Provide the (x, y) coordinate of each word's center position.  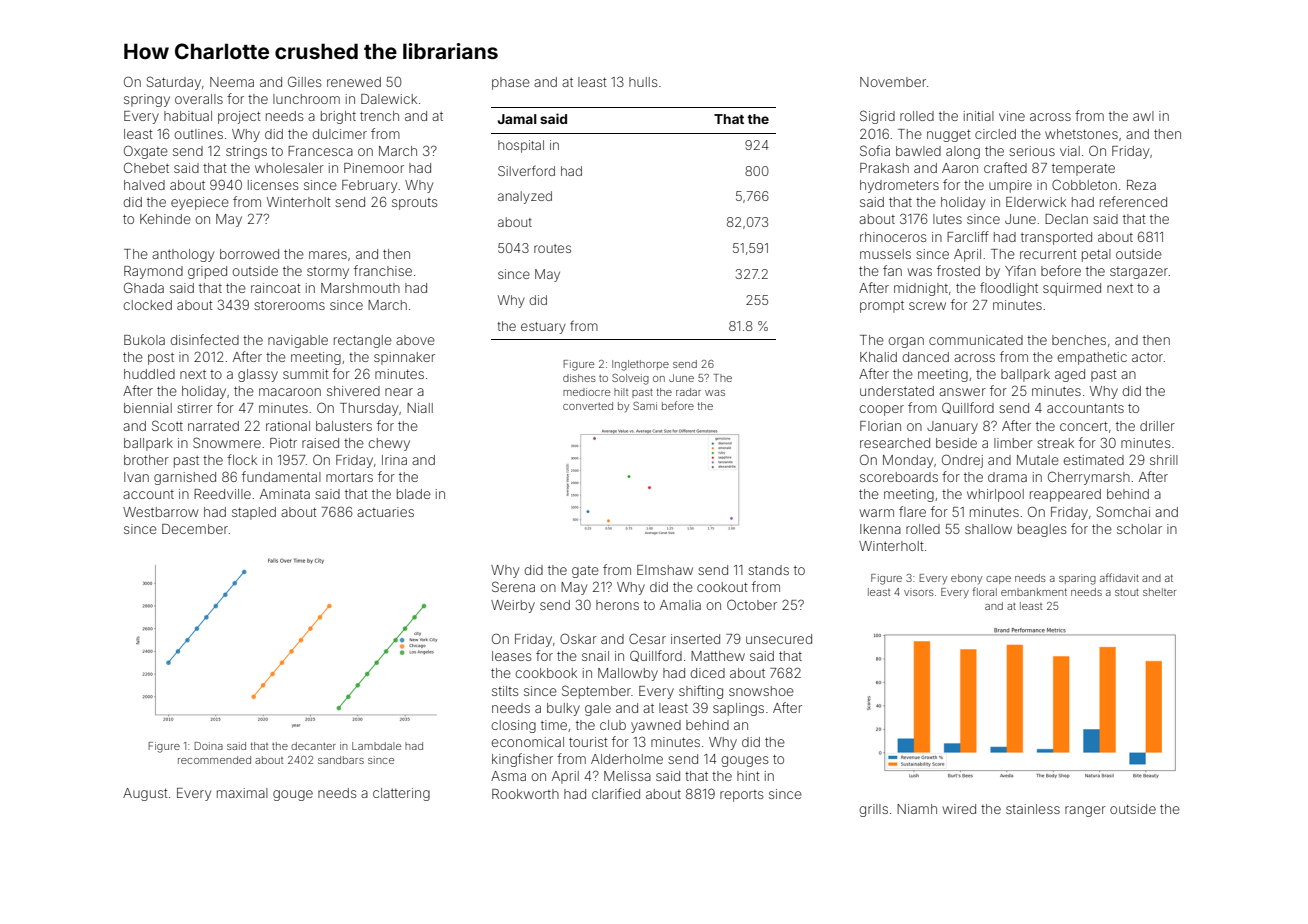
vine (1012, 116)
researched (895, 443)
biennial (148, 408)
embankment (1034, 592)
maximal (242, 793)
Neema (232, 82)
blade (414, 494)
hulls (643, 82)
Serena (513, 586)
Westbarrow (160, 512)
